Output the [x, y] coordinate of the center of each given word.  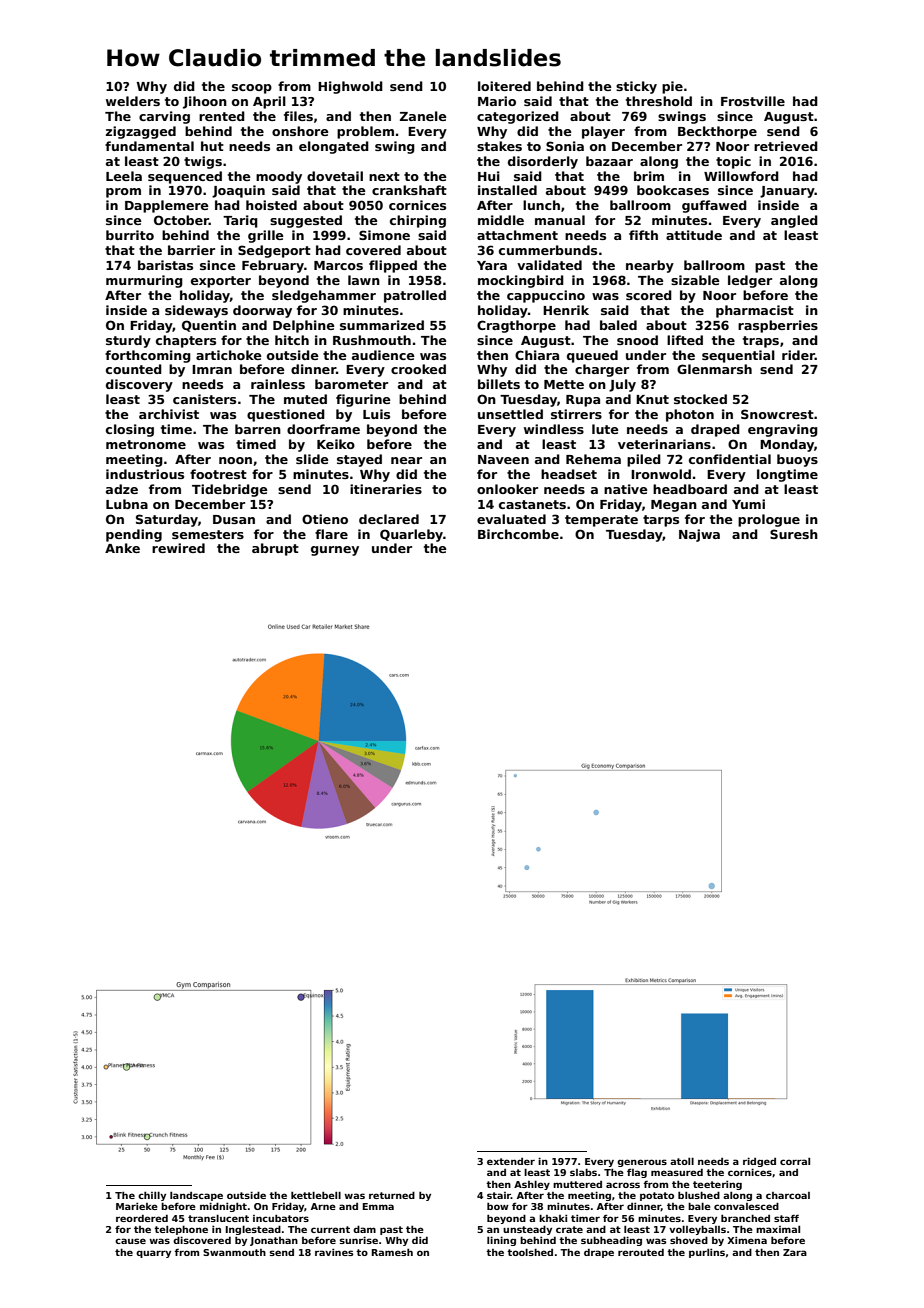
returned [392, 1195]
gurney [335, 551]
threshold [659, 101]
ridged [759, 1162]
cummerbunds [548, 250]
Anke [122, 548]
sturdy [128, 341]
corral [795, 1161]
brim [649, 176]
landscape [196, 1196]
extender [511, 1161]
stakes [499, 146]
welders [133, 101]
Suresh [794, 534]
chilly [152, 1196]
